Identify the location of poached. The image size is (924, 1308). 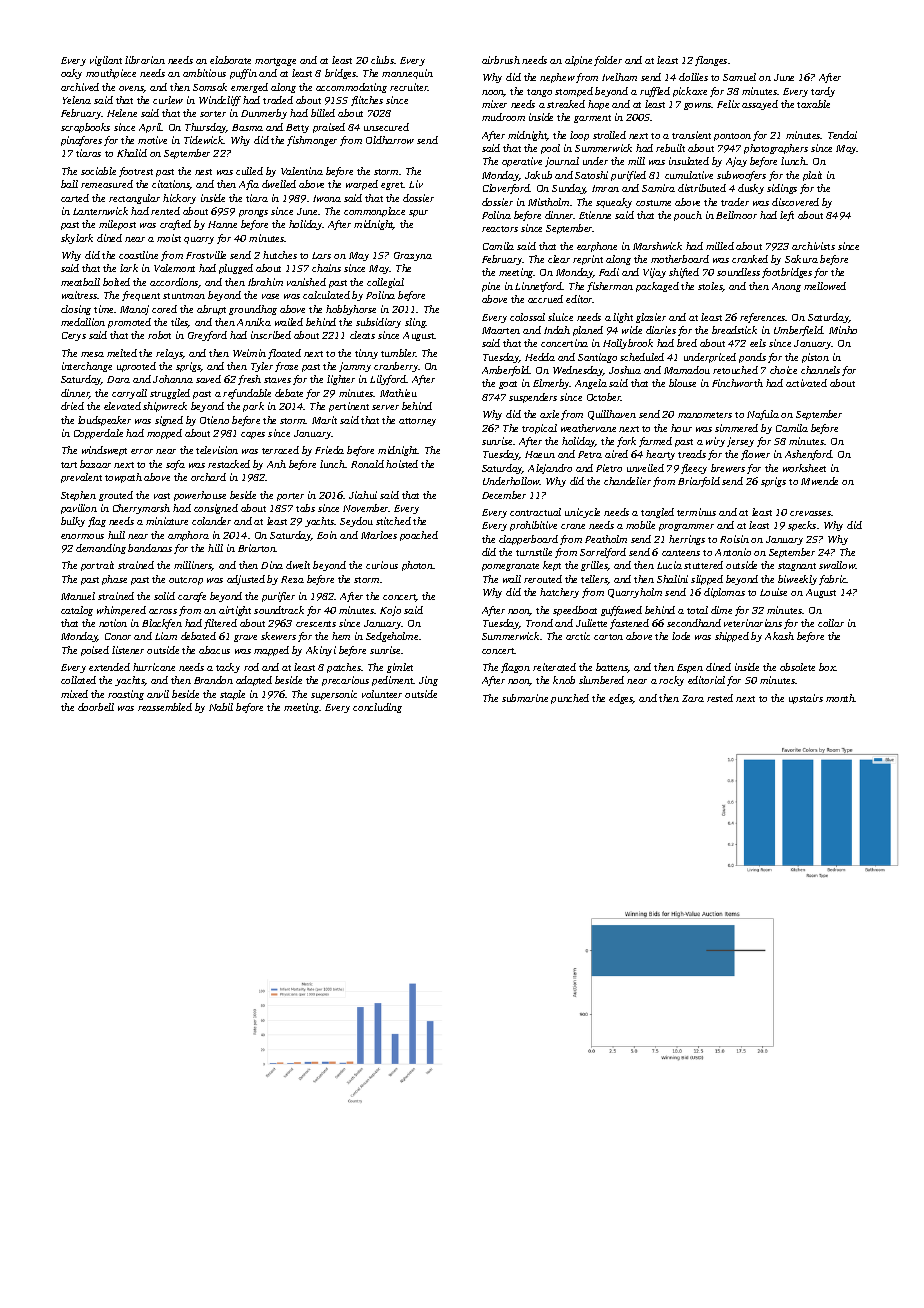
(419, 536).
